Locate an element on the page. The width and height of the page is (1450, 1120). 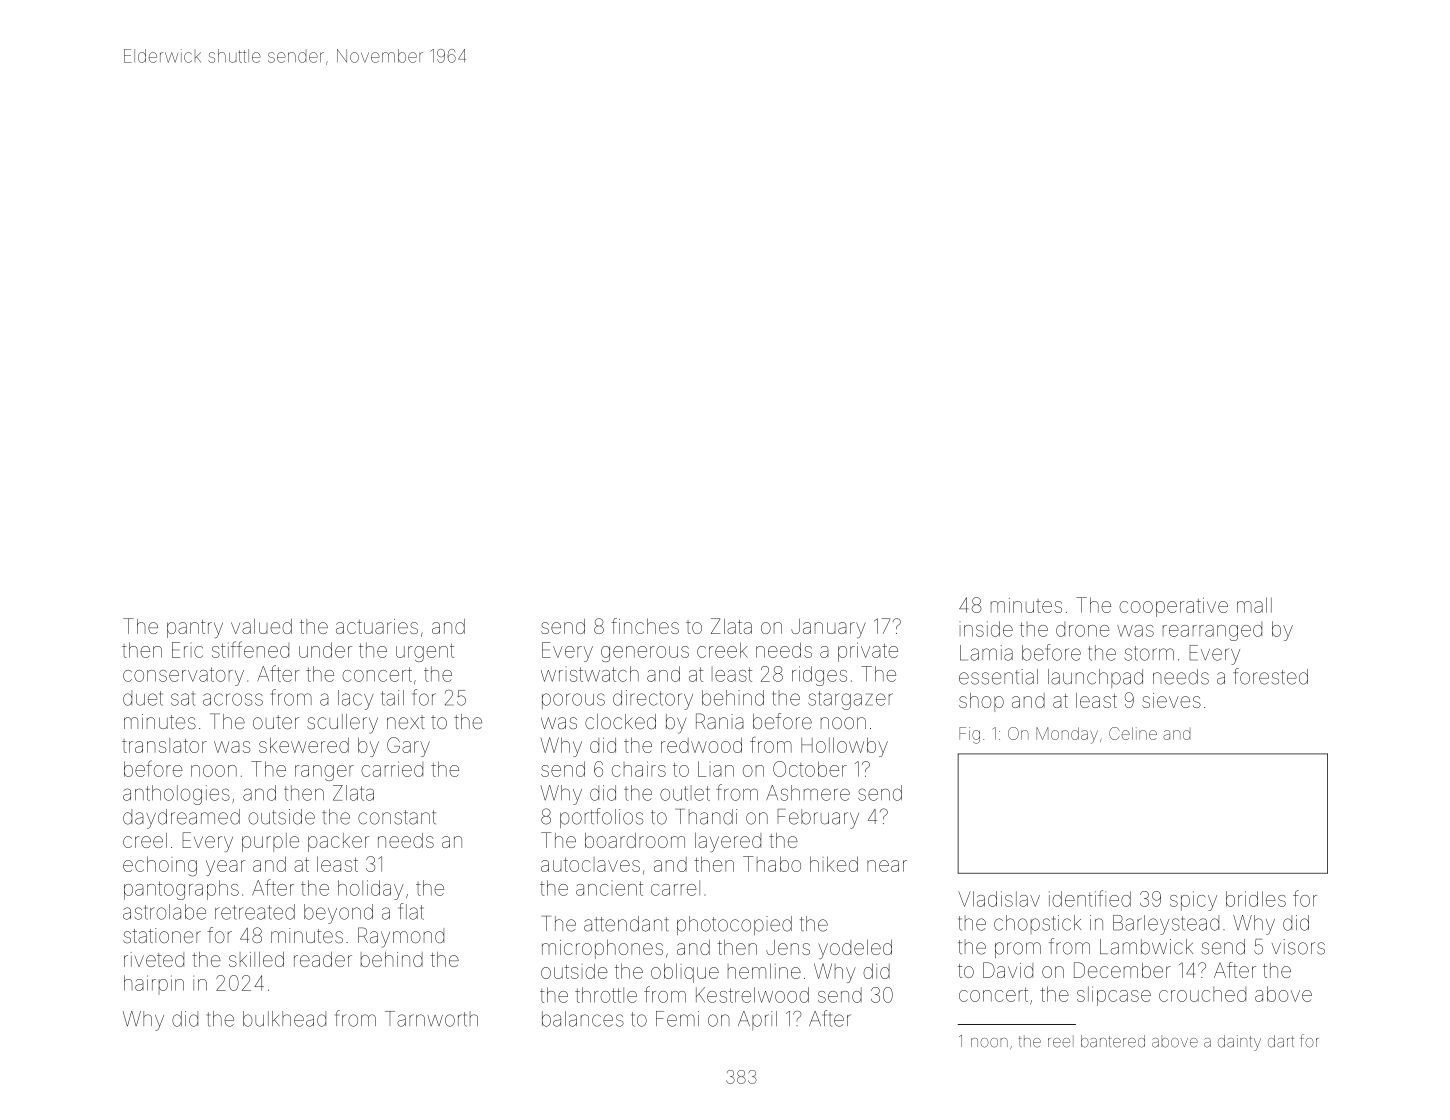
clocked is located at coordinates (620, 721).
